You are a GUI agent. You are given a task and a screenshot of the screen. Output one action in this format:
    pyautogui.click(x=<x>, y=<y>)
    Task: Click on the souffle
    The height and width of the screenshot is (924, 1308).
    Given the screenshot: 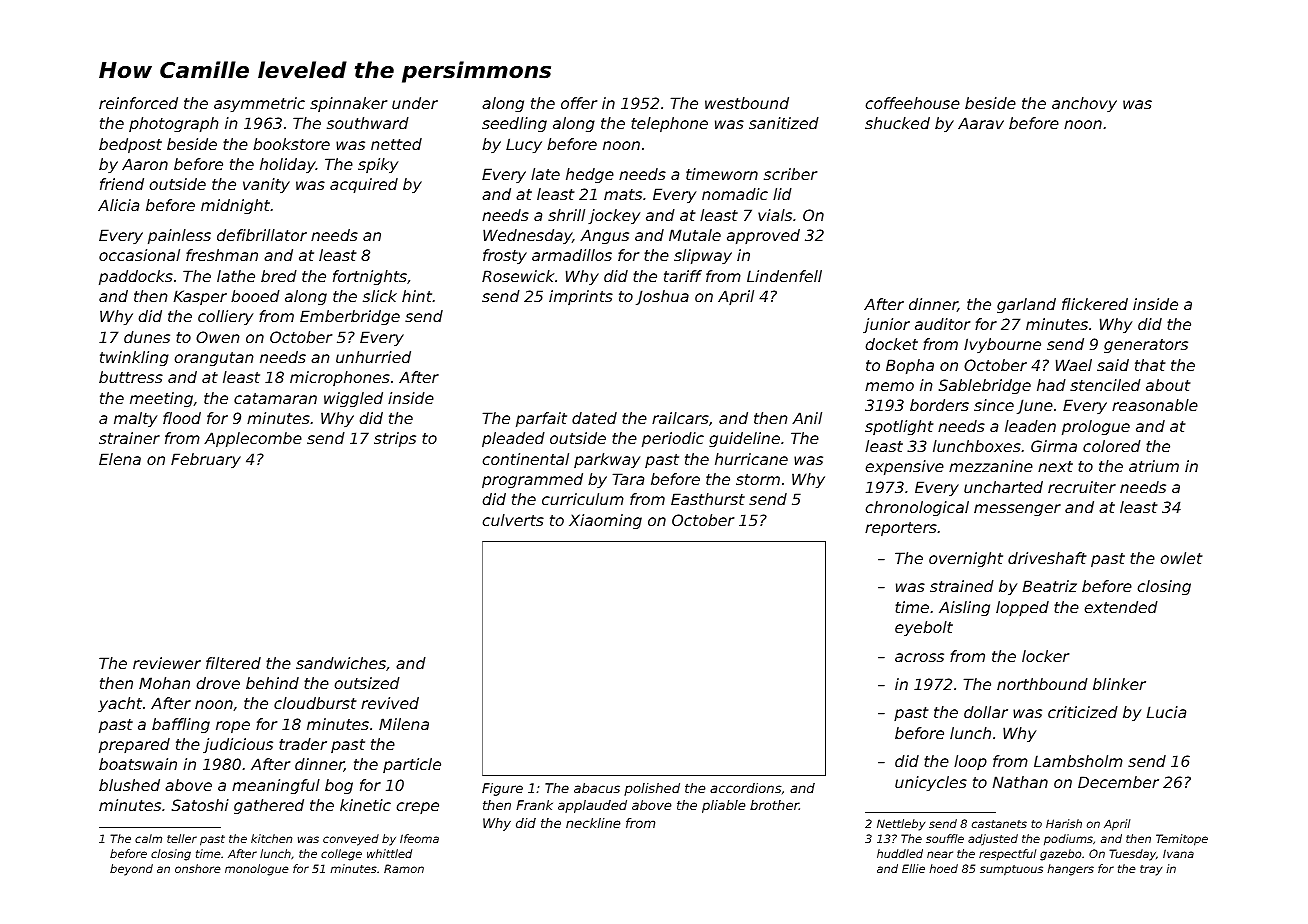 What is the action you would take?
    pyautogui.click(x=945, y=838)
